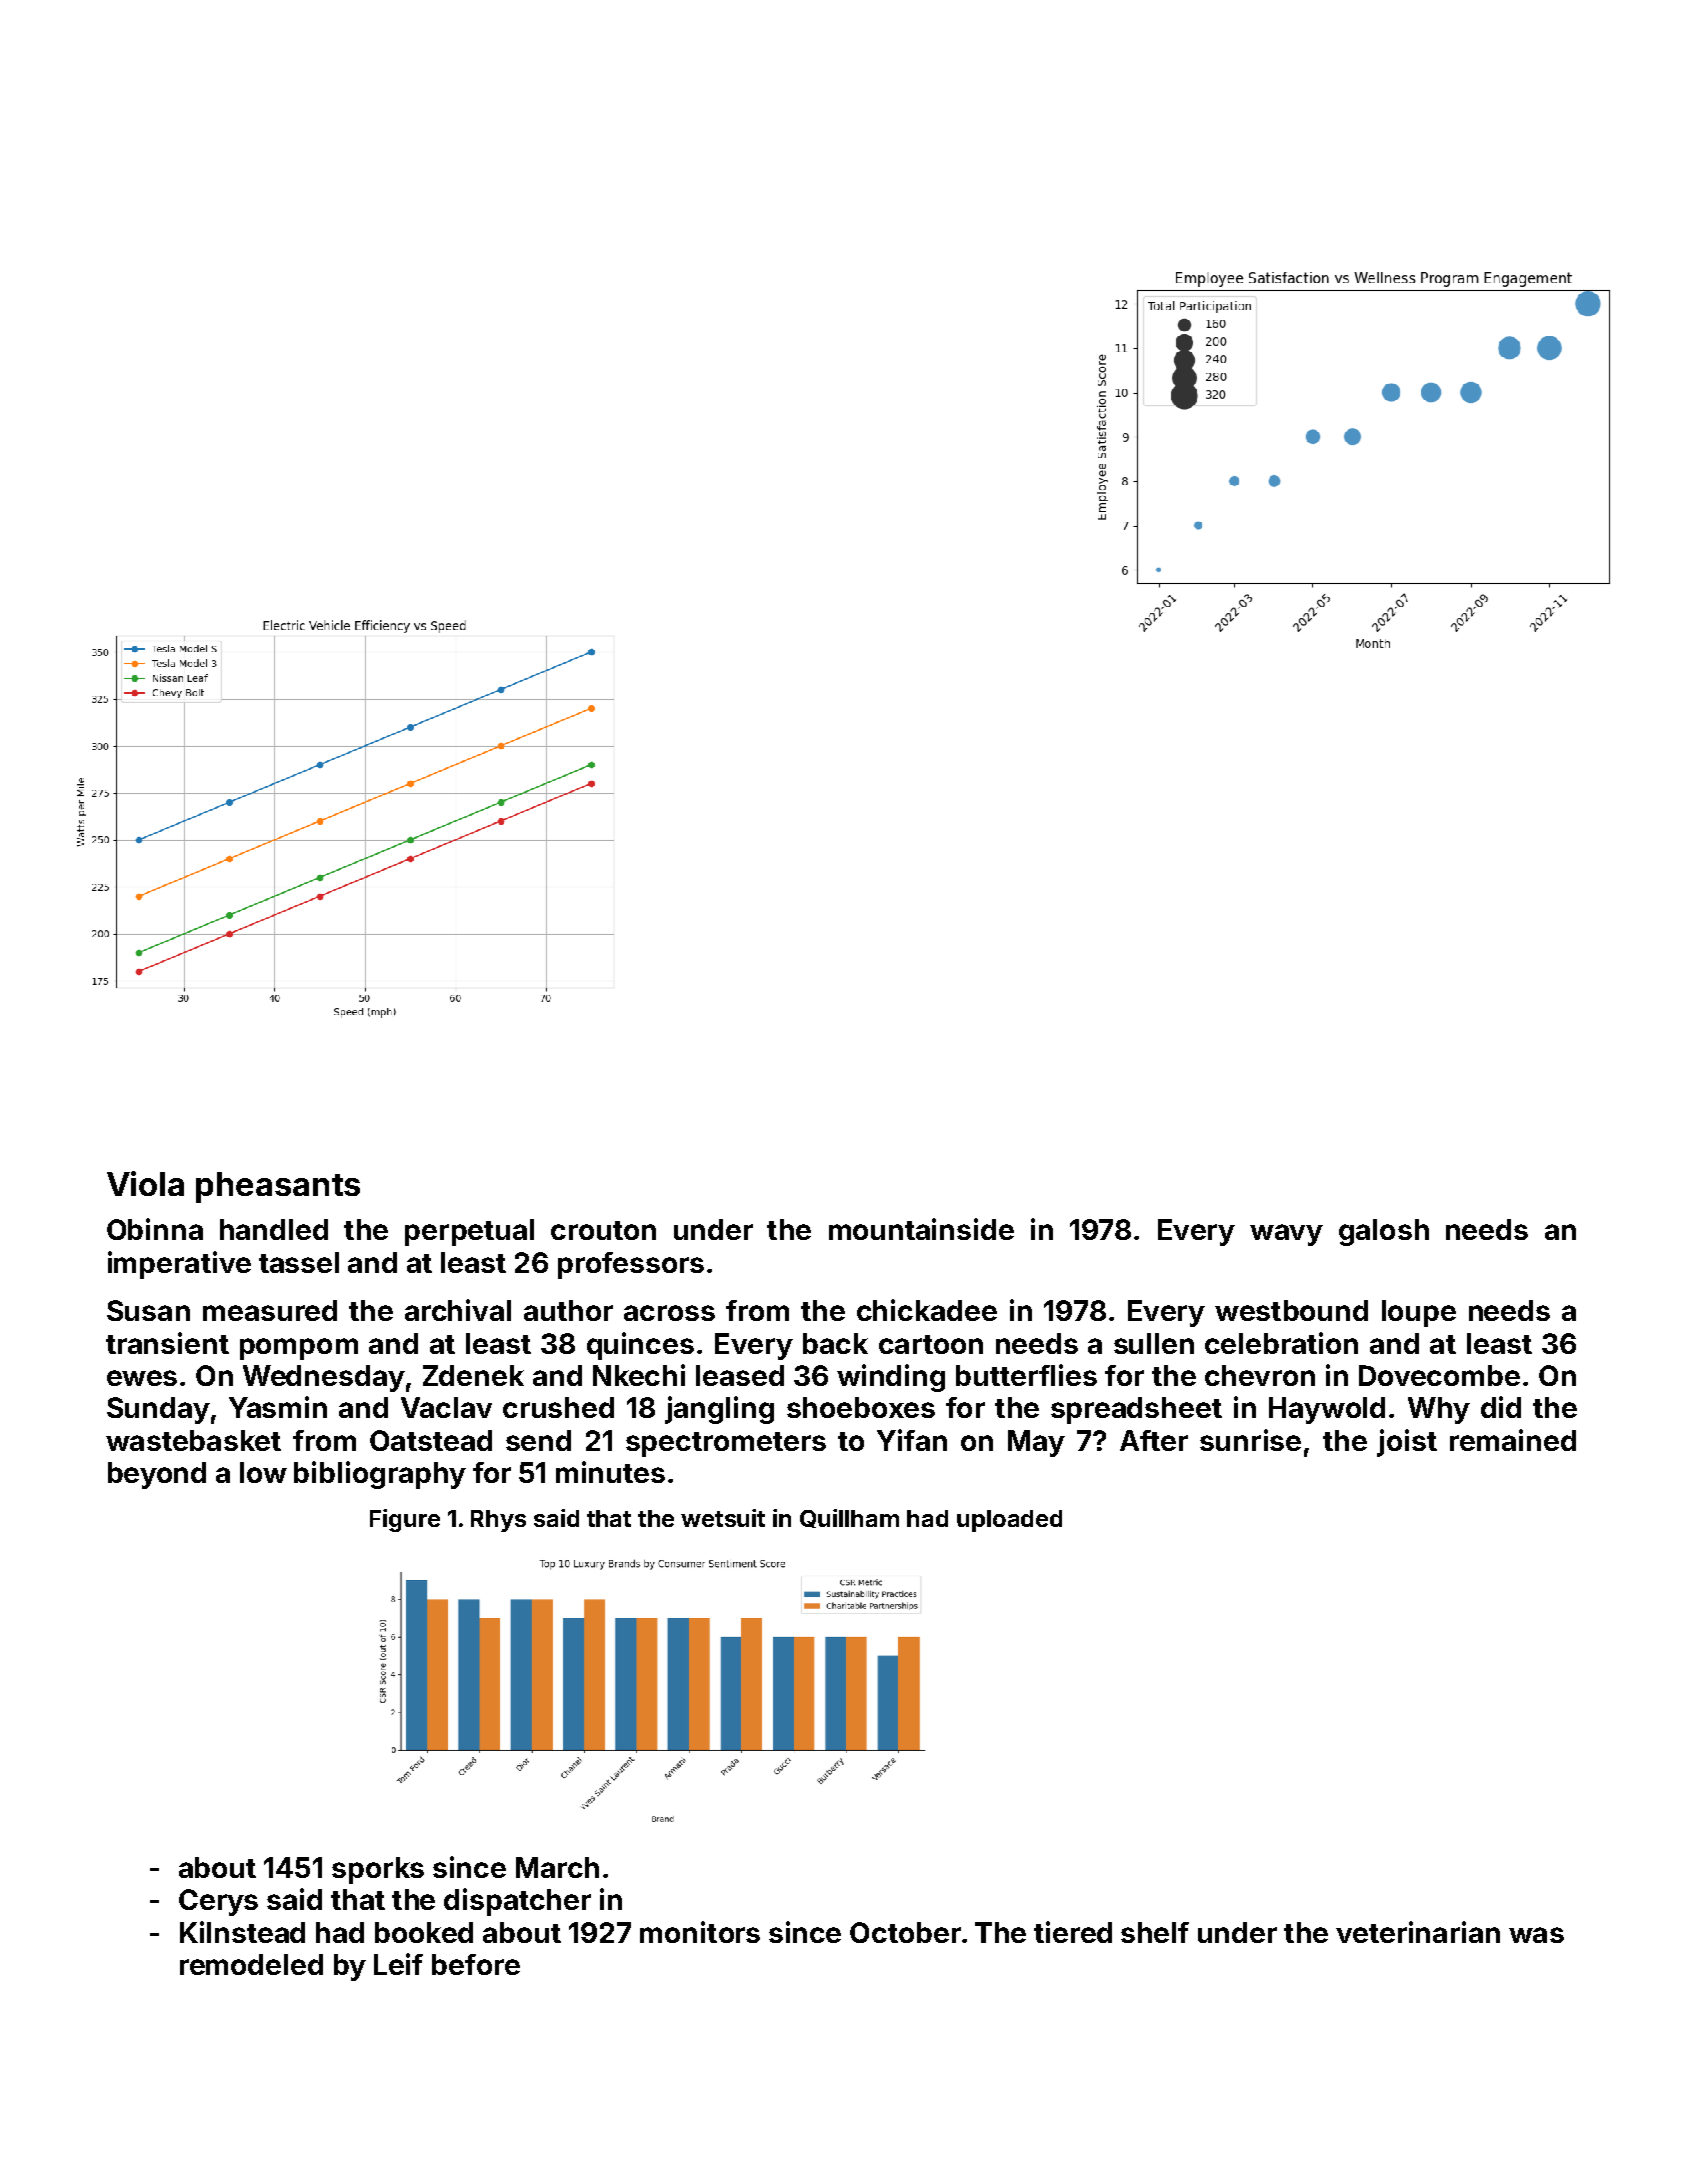 Image resolution: width=1683 pixels, height=2178 pixels. What do you see at coordinates (378, 1870) in the screenshot?
I see `sporks` at bounding box center [378, 1870].
